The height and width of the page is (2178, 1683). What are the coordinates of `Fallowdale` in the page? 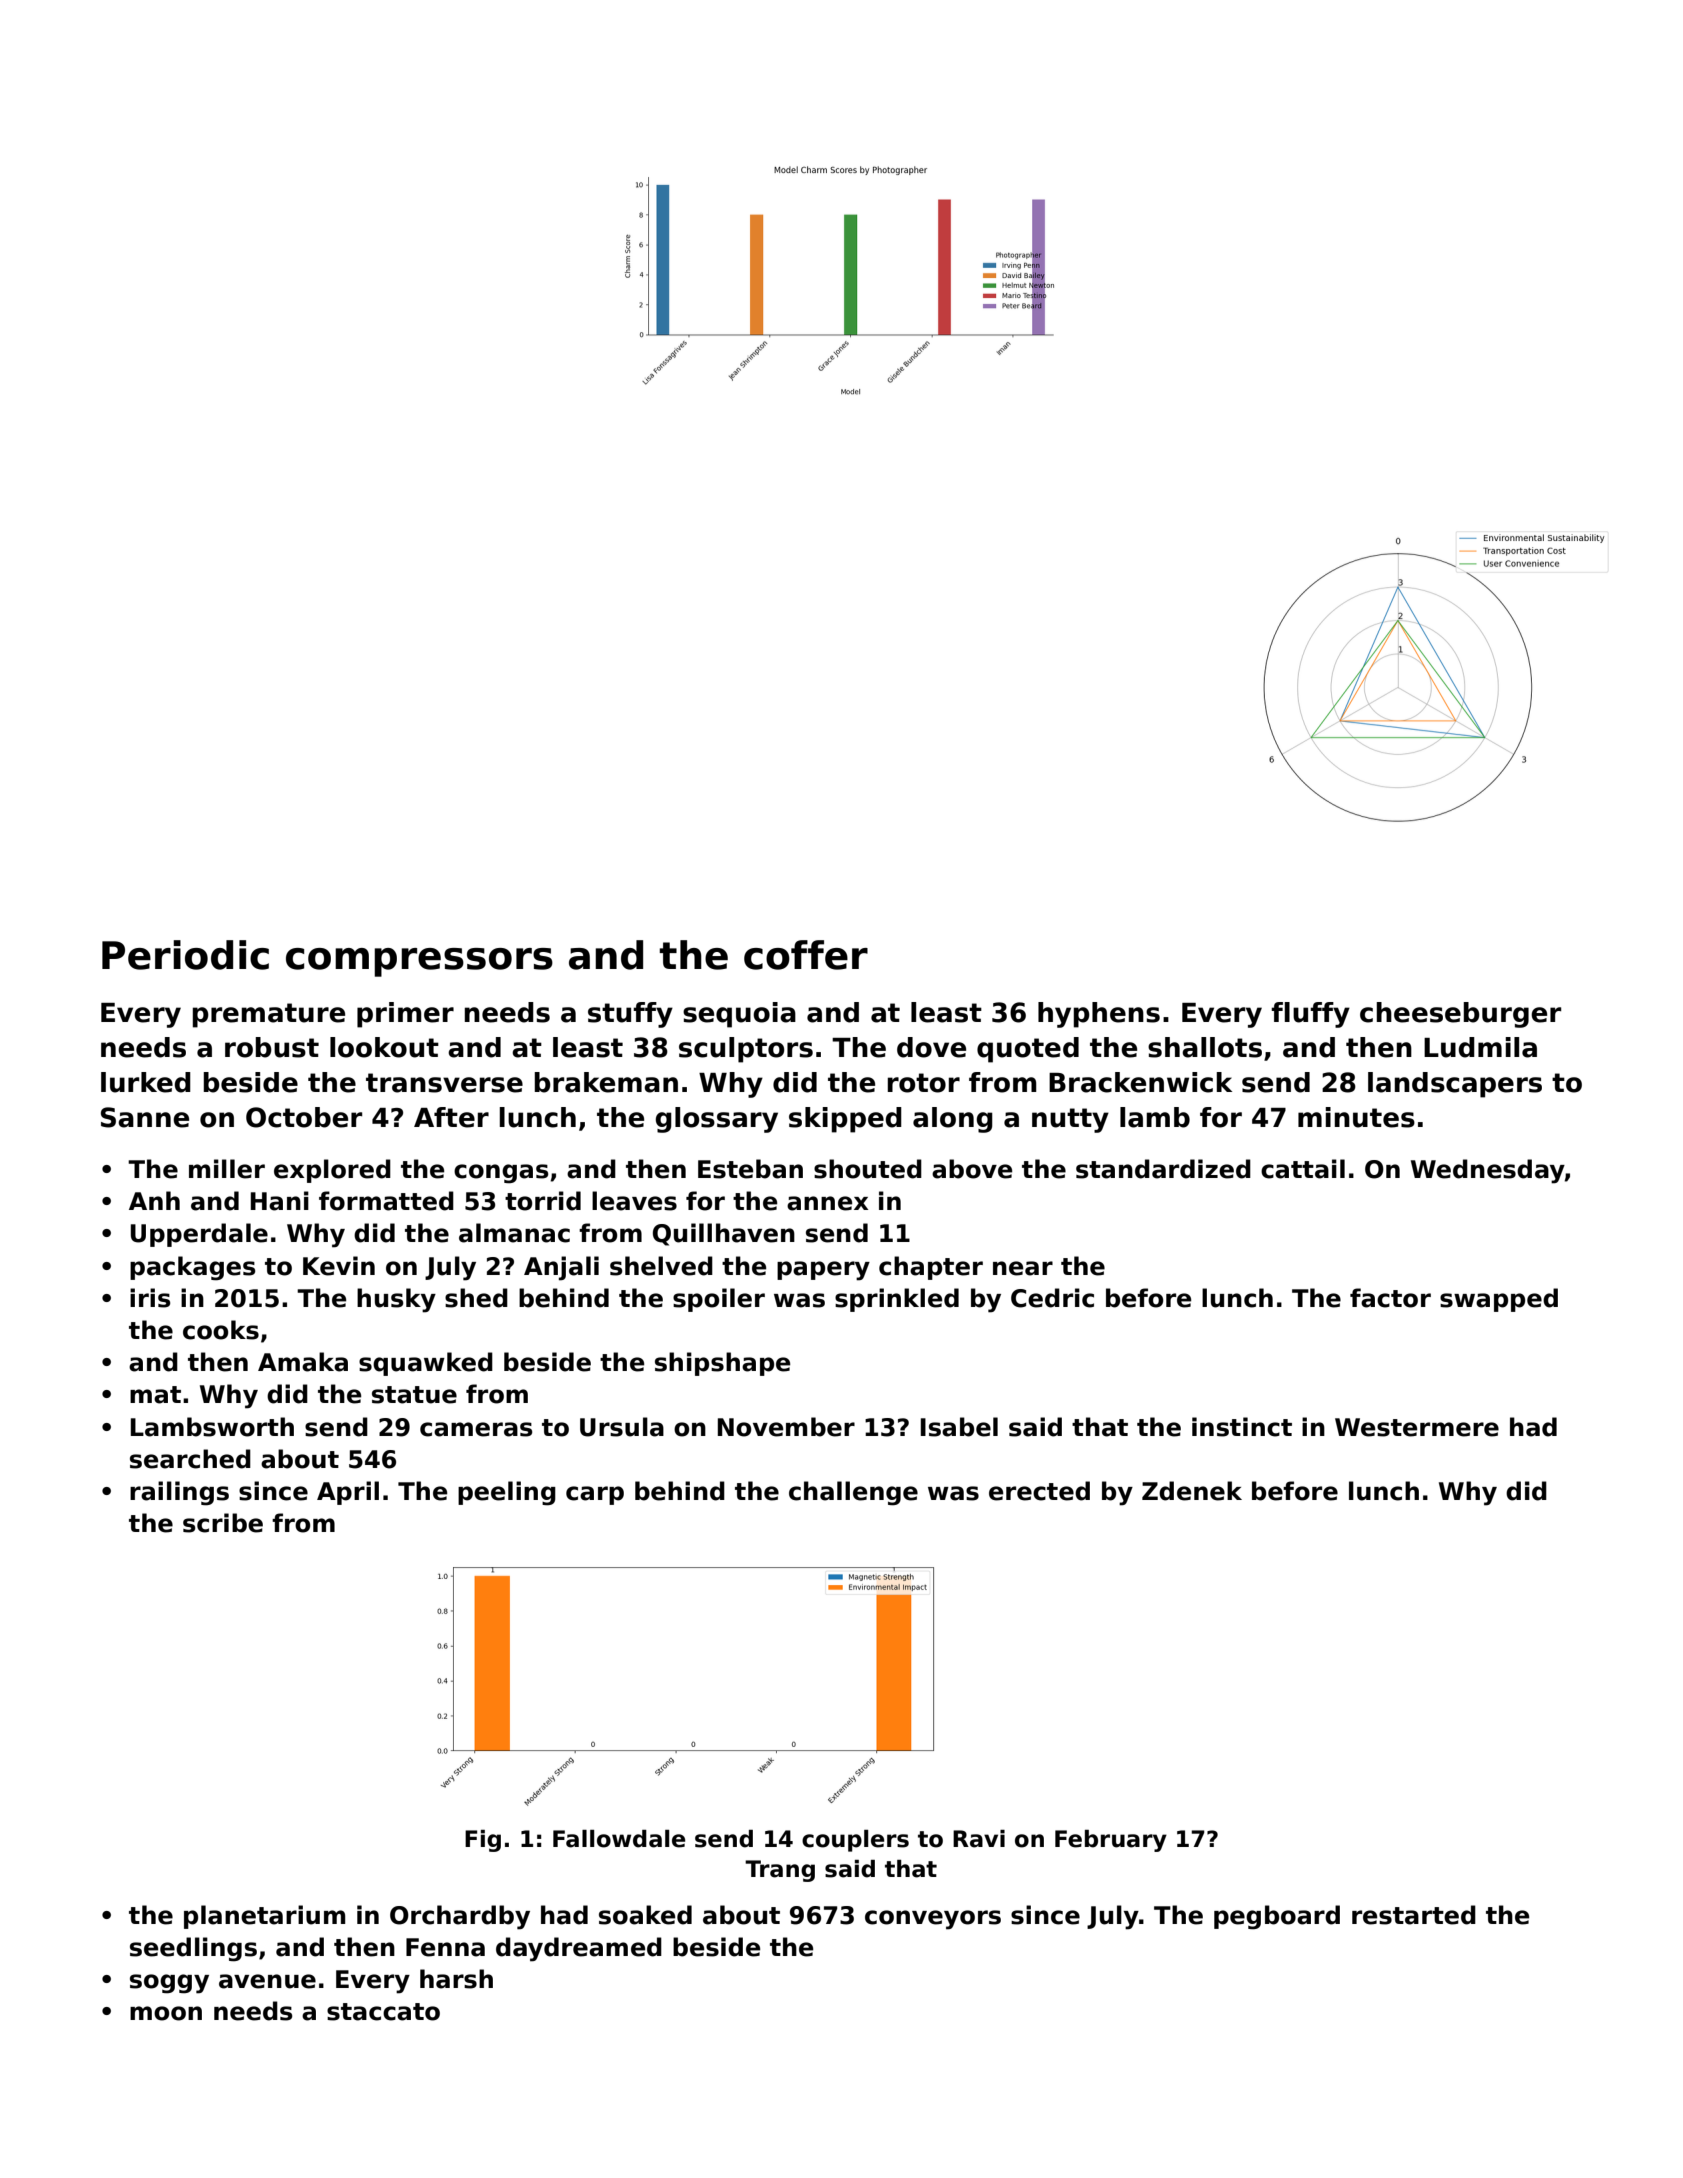 It's located at (619, 1839).
